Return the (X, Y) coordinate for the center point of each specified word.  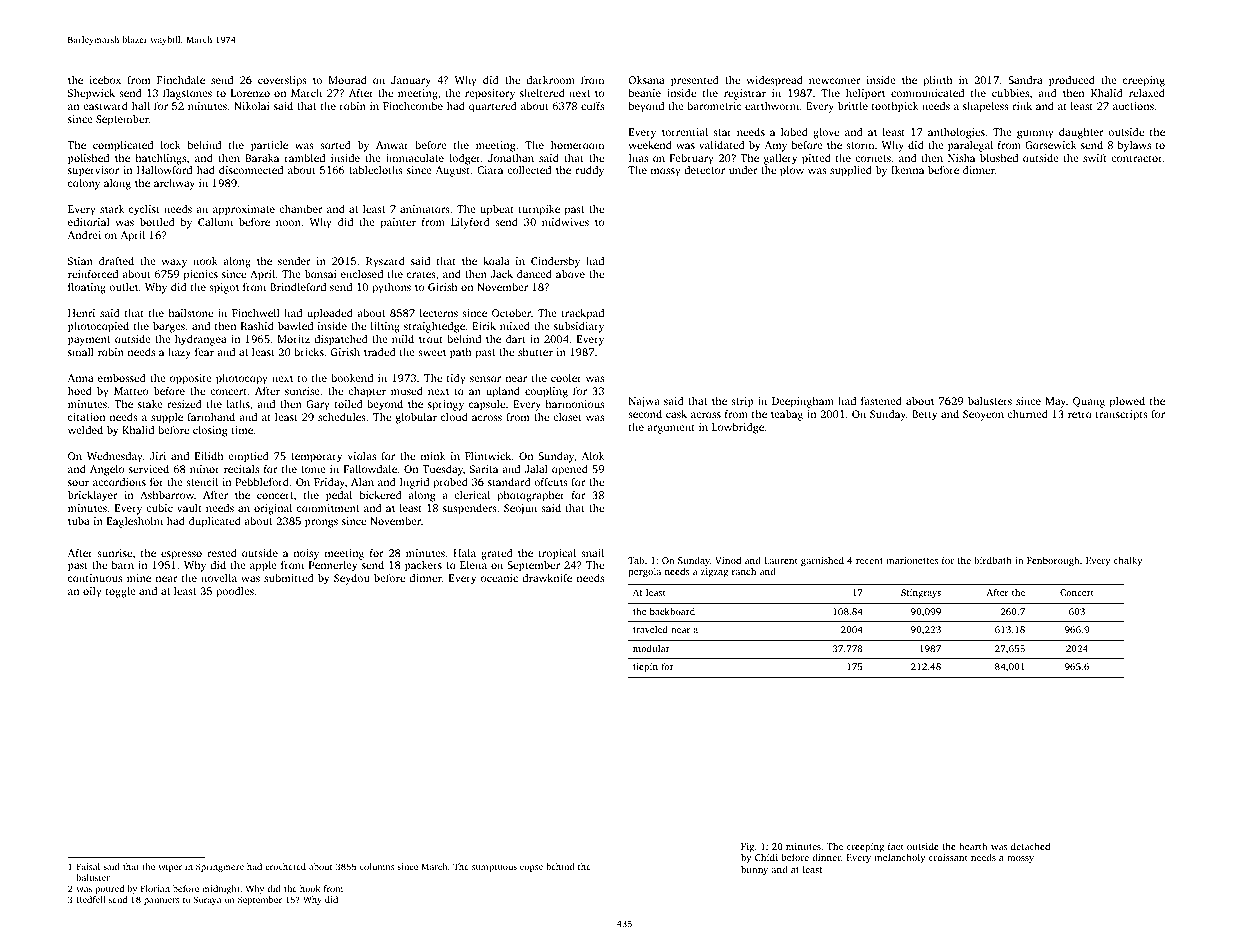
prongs (321, 523)
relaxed (1147, 93)
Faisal (88, 866)
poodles (235, 592)
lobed (794, 131)
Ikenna (907, 170)
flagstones (187, 94)
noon (288, 223)
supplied (851, 171)
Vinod (728, 560)
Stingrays (921, 594)
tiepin (645, 667)
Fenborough (1053, 561)
